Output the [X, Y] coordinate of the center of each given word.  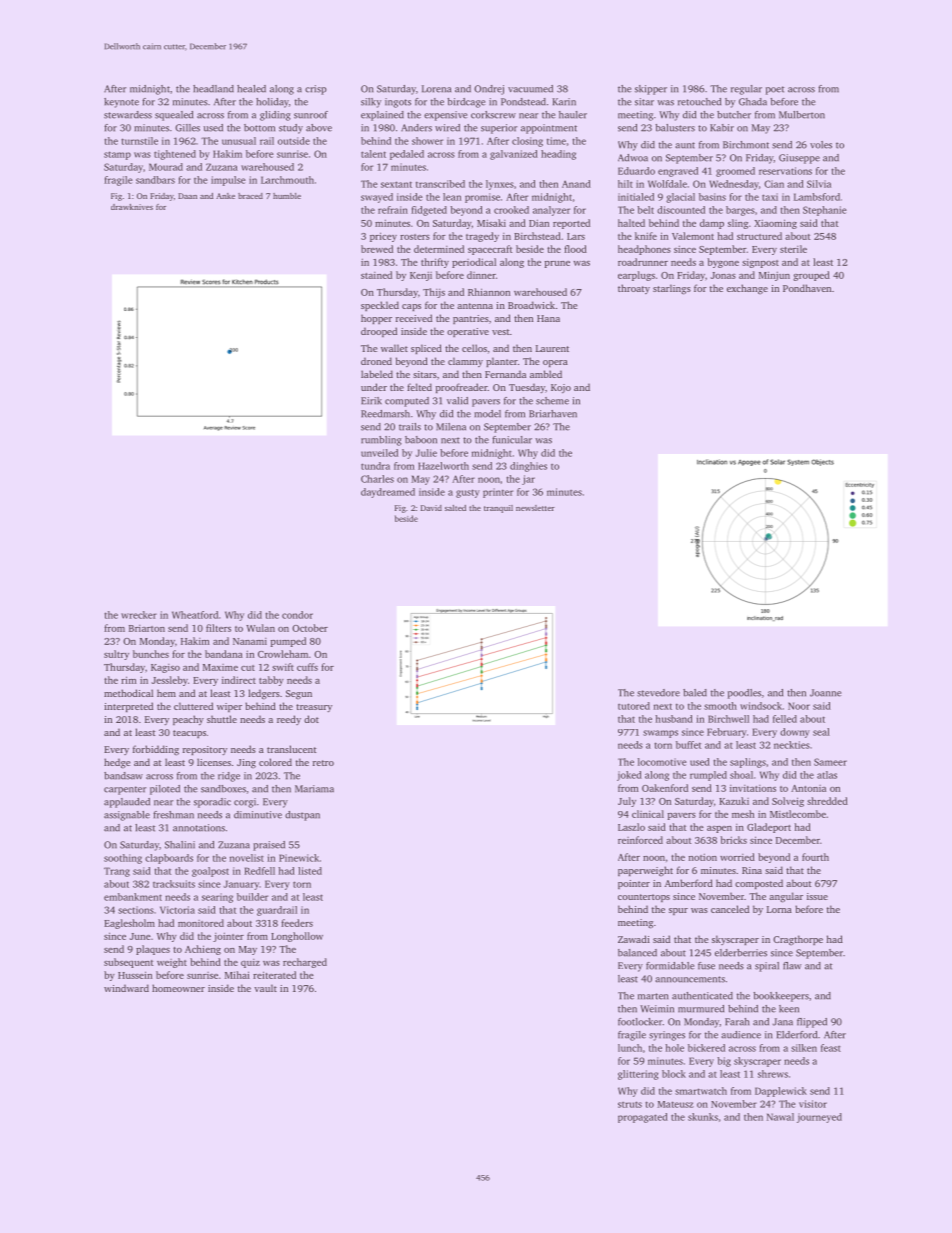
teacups [189, 734]
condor [297, 615]
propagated [643, 1118]
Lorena [436, 89]
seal [821, 732]
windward [126, 988]
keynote [121, 103]
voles [821, 145]
